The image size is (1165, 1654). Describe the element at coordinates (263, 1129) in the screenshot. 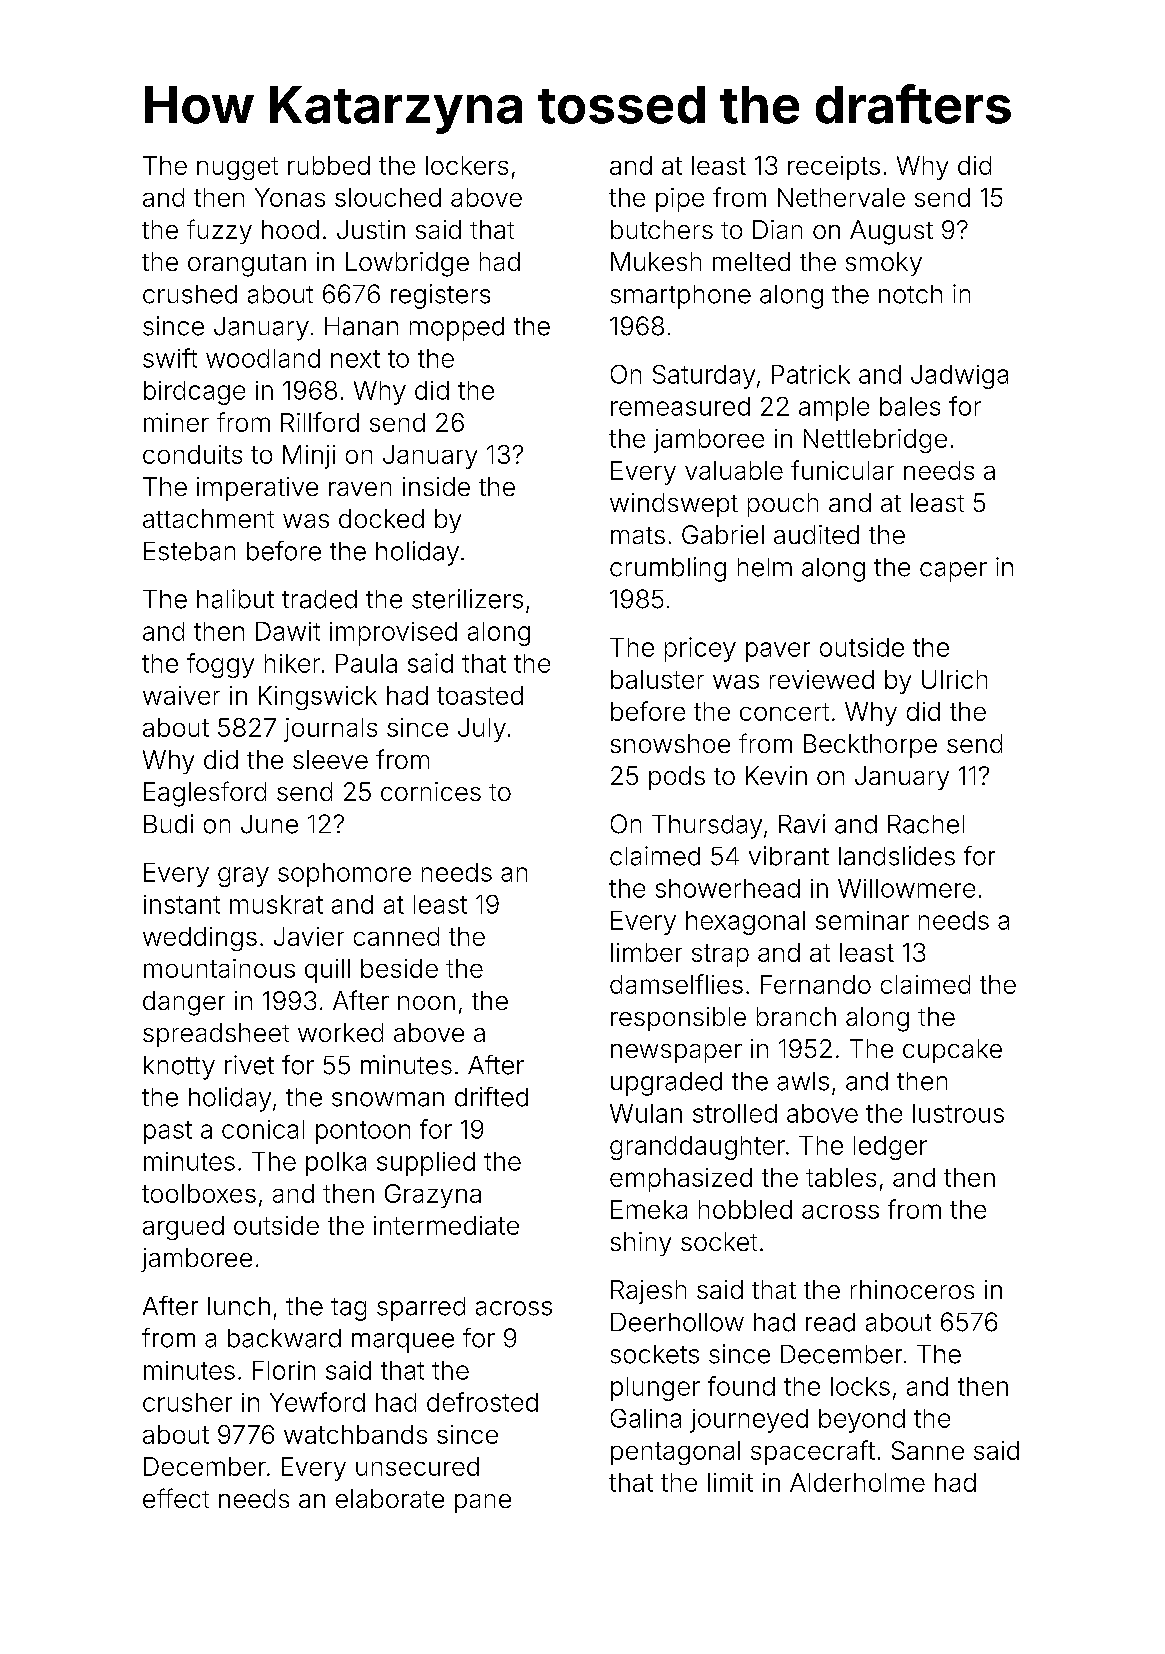

I see `conical` at that location.
